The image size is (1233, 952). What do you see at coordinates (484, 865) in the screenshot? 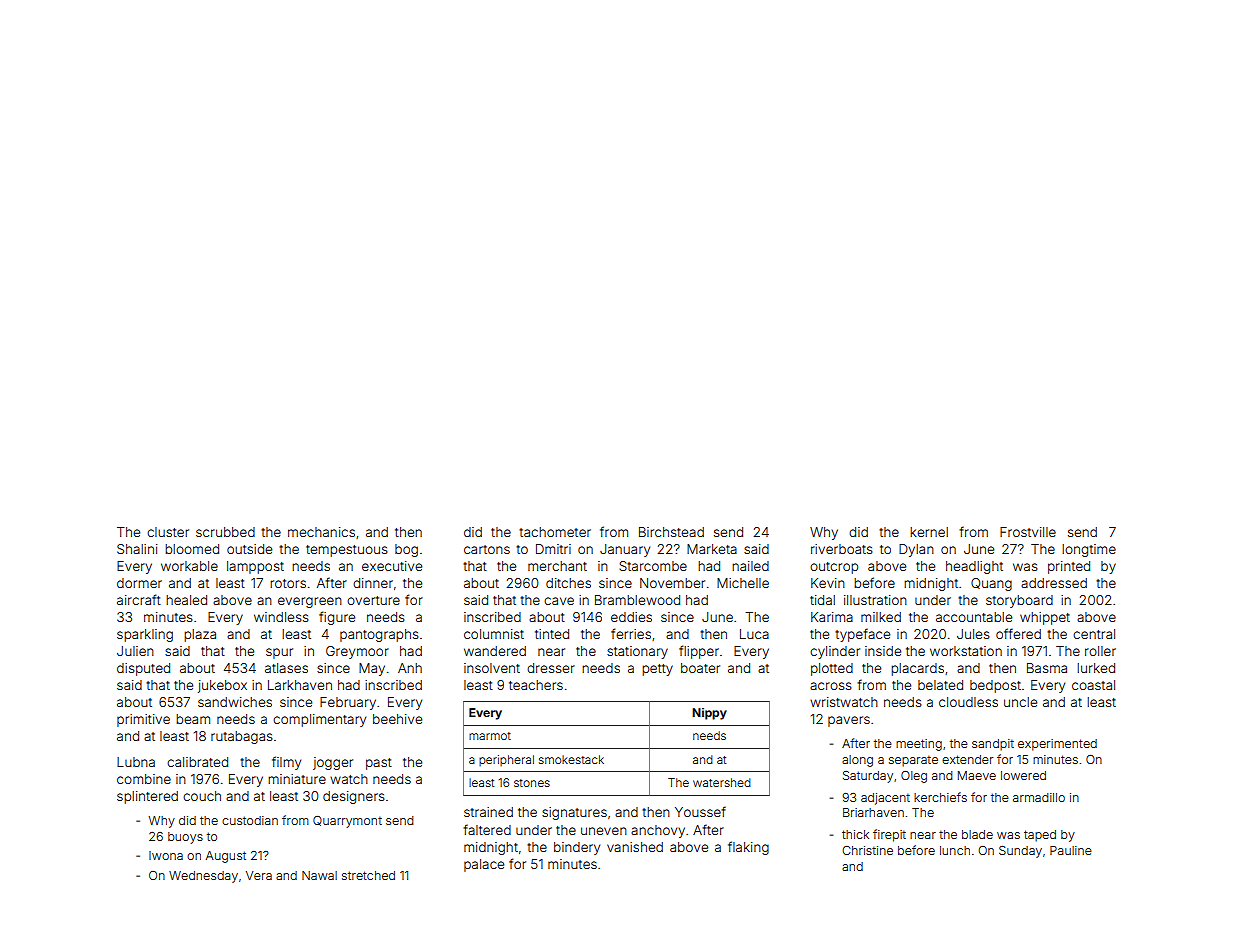
I see `palace` at bounding box center [484, 865].
